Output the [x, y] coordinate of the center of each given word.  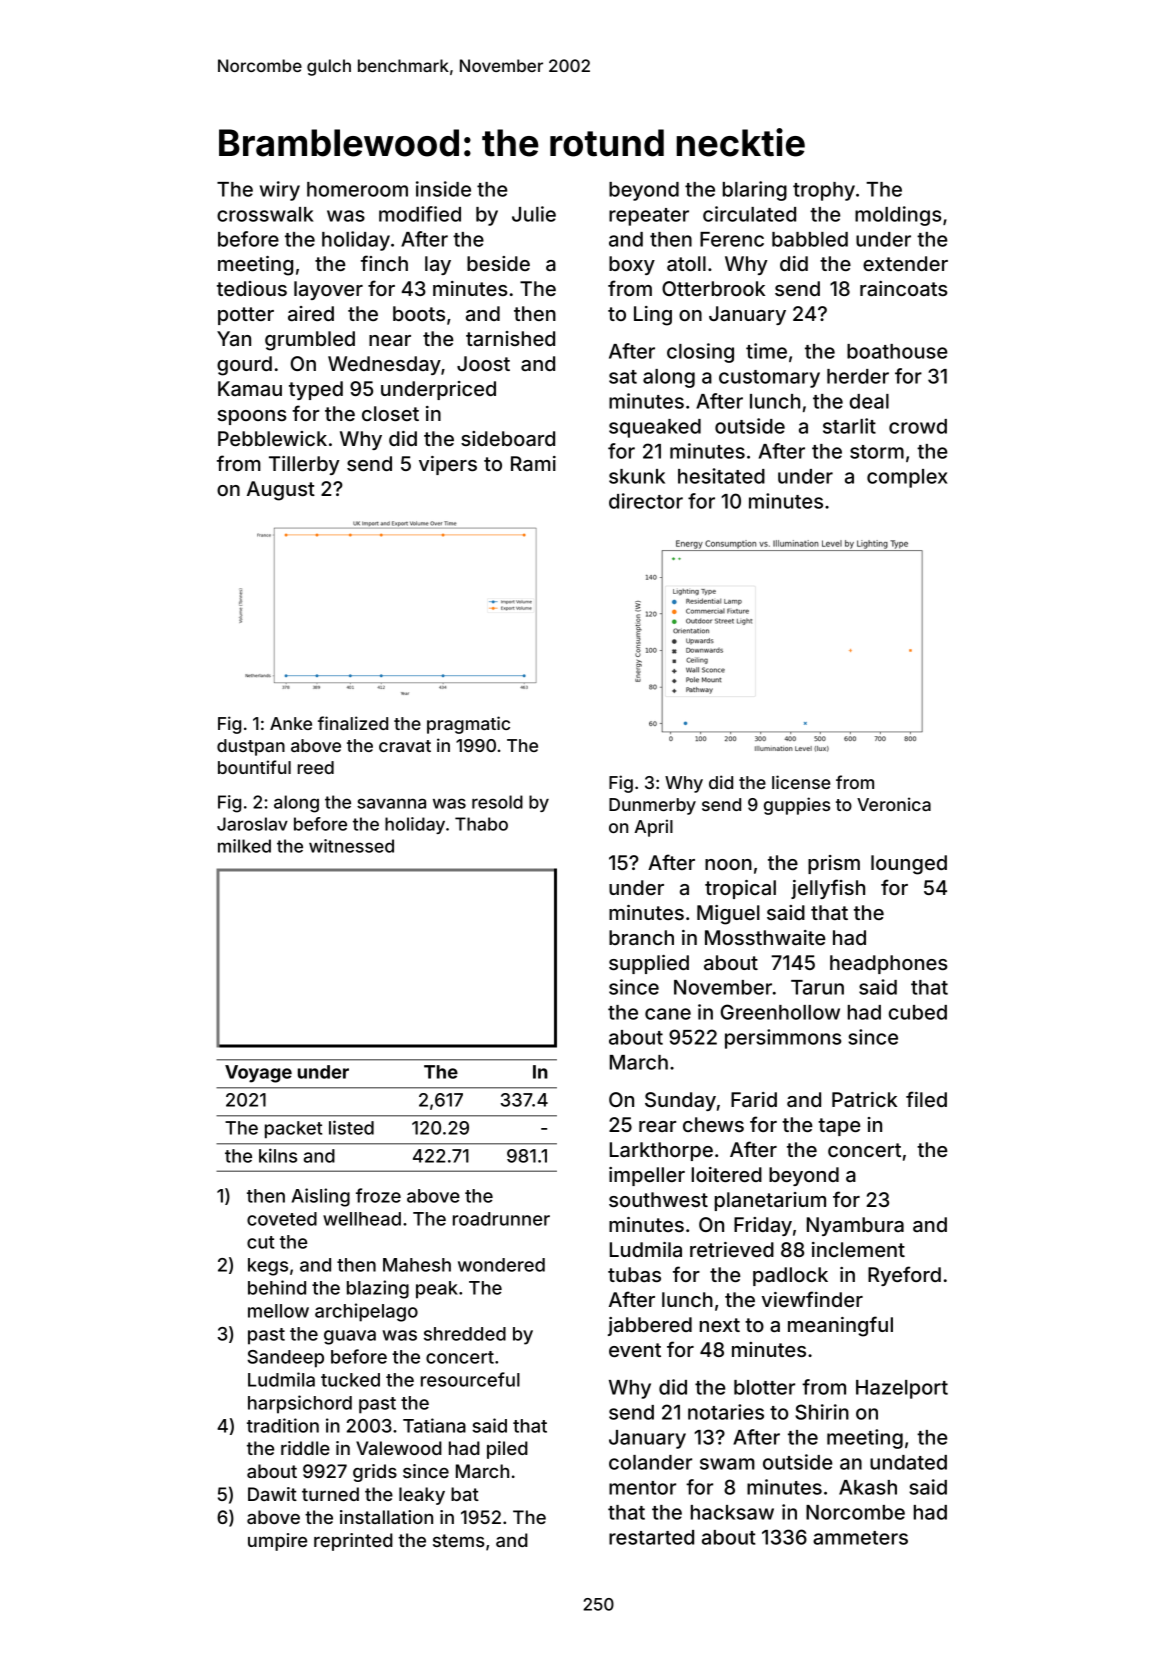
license [801, 782]
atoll [686, 263]
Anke [291, 723]
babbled [810, 239]
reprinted [353, 1542]
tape [839, 1127]
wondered [501, 1265]
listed [351, 1127]
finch [384, 263]
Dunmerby [652, 806]
